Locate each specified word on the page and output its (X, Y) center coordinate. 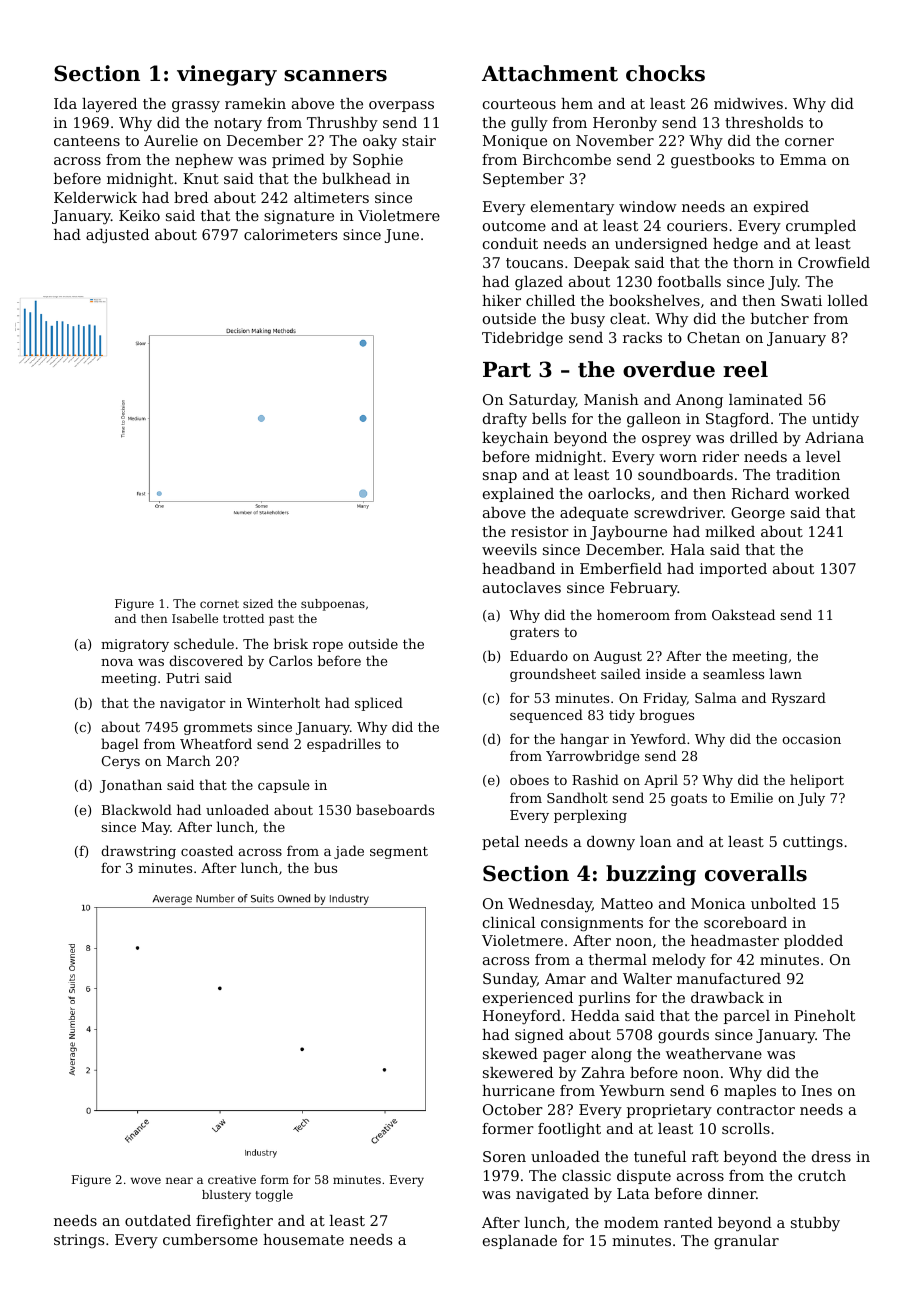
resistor (540, 531)
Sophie (378, 161)
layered (109, 105)
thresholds (764, 122)
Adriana (834, 437)
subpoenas (333, 605)
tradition (808, 474)
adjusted (117, 236)
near (179, 1180)
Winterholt (283, 702)
